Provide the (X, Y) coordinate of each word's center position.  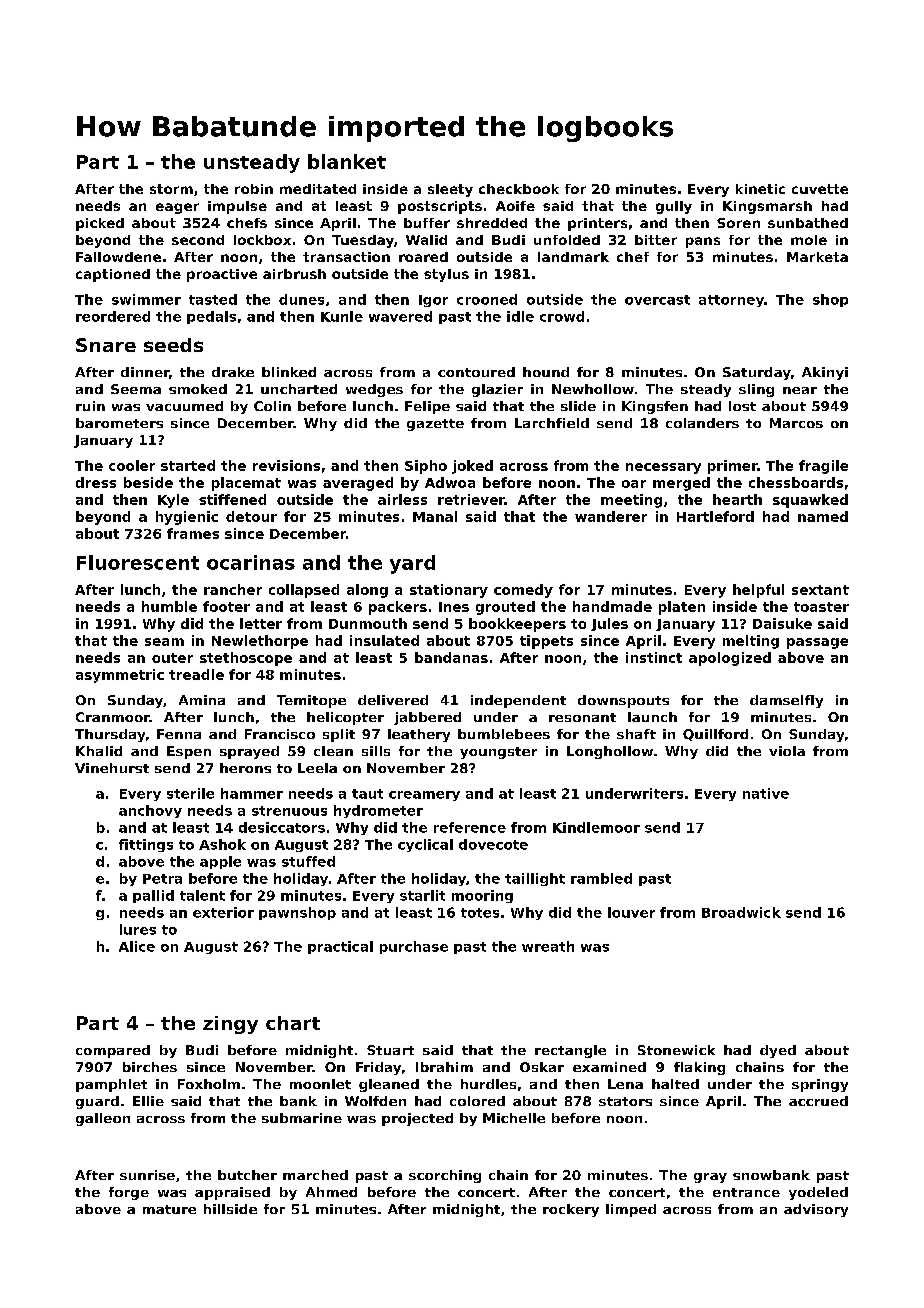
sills (376, 751)
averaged (358, 484)
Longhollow (610, 752)
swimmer (146, 299)
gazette (435, 425)
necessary (663, 468)
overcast (657, 300)
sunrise (147, 1175)
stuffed (308, 861)
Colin (272, 406)
